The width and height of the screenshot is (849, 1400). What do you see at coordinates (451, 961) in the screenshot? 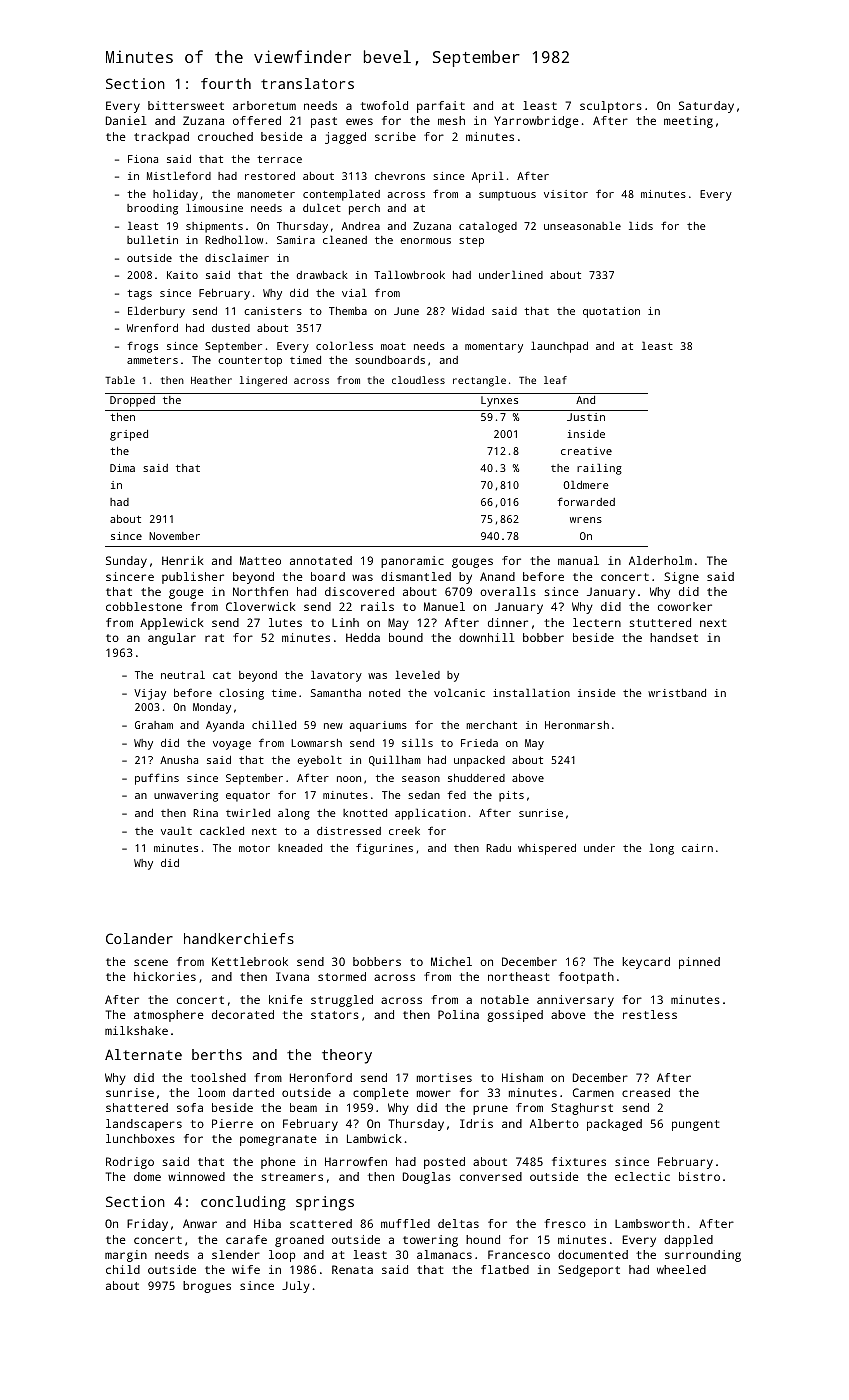
I see `Michel` at bounding box center [451, 961].
